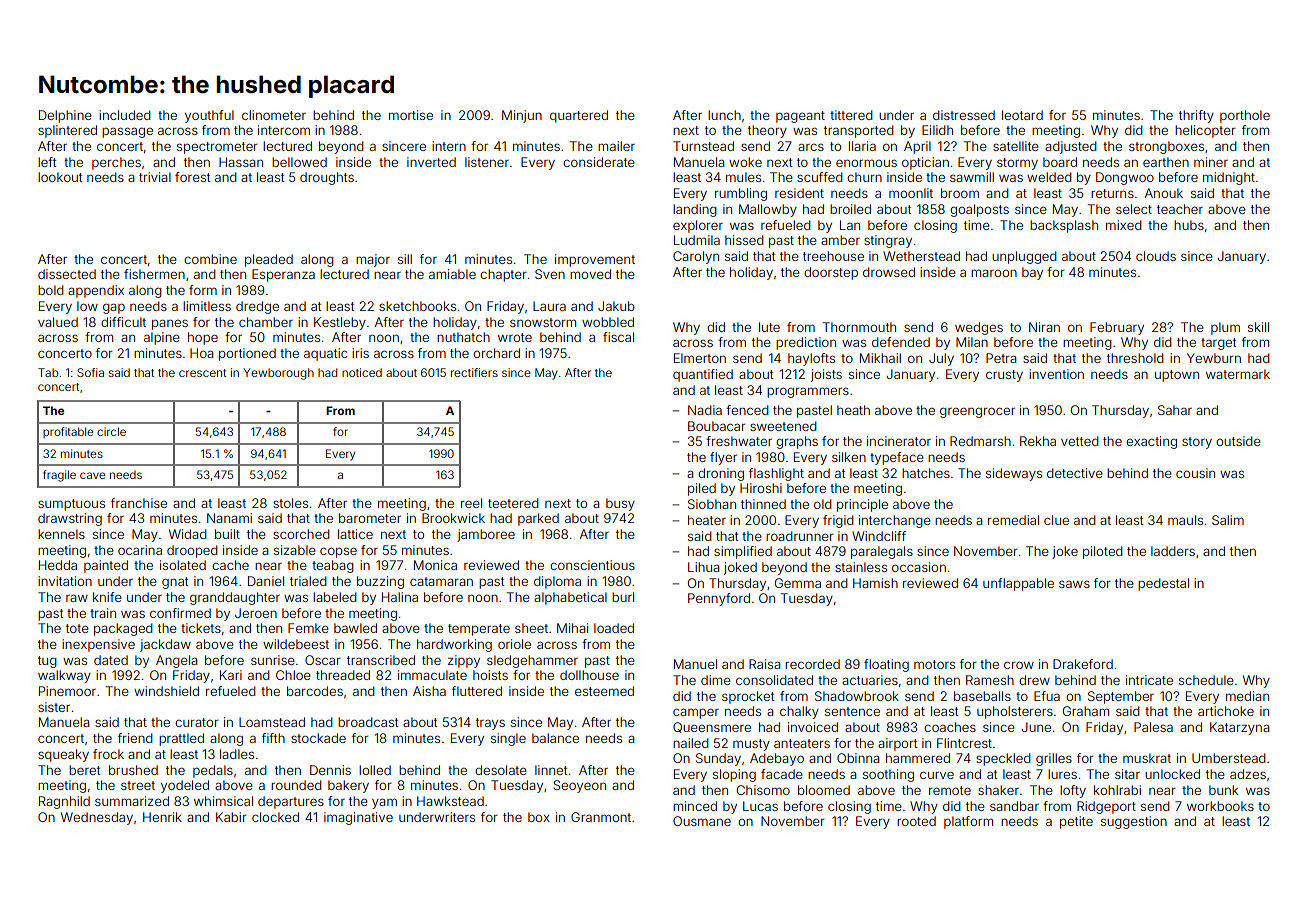  Describe the element at coordinates (308, 628) in the document. I see `Femke` at that location.
